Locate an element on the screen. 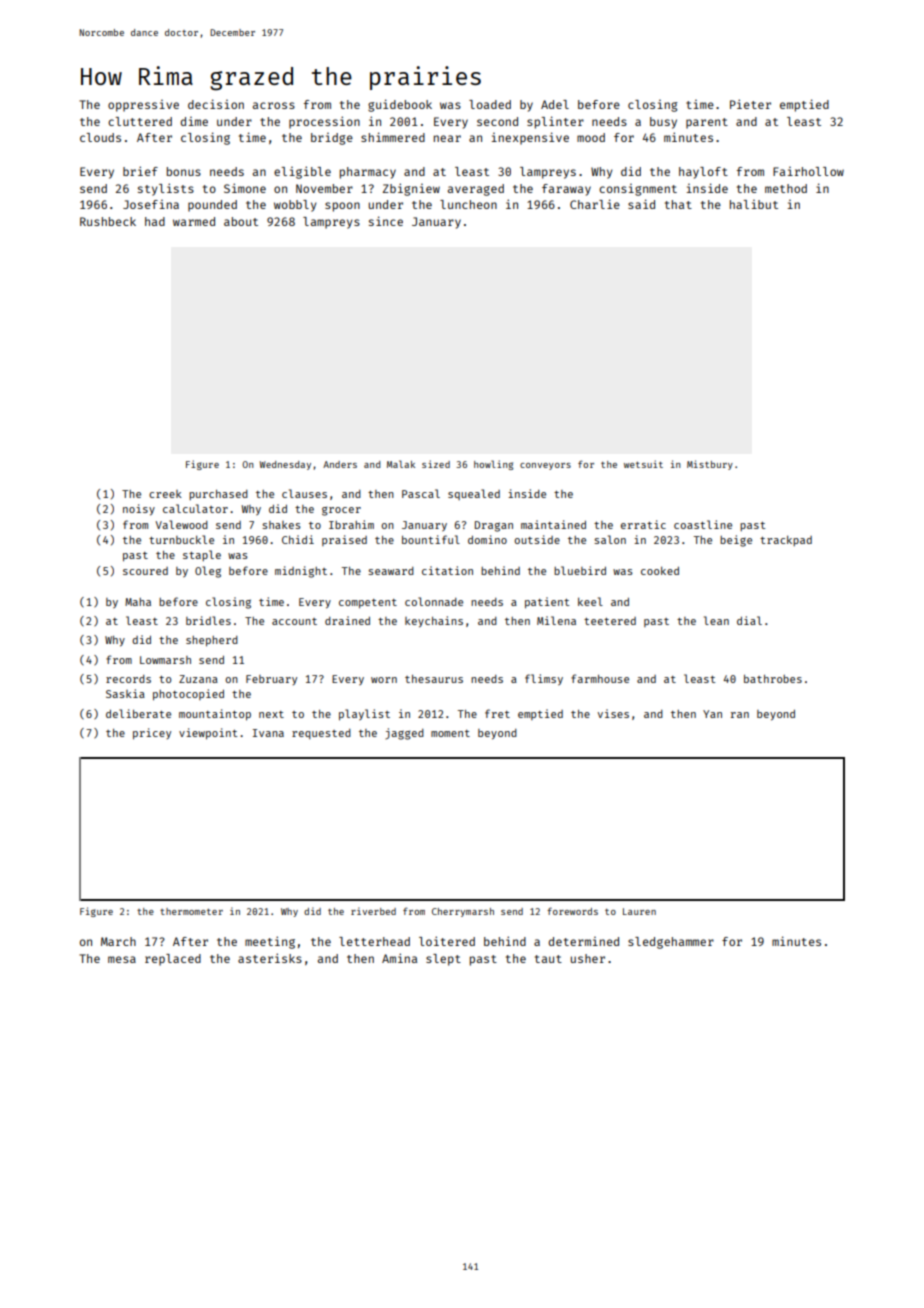 This screenshot has width=924, height=1308. halibut is located at coordinates (754, 204).
